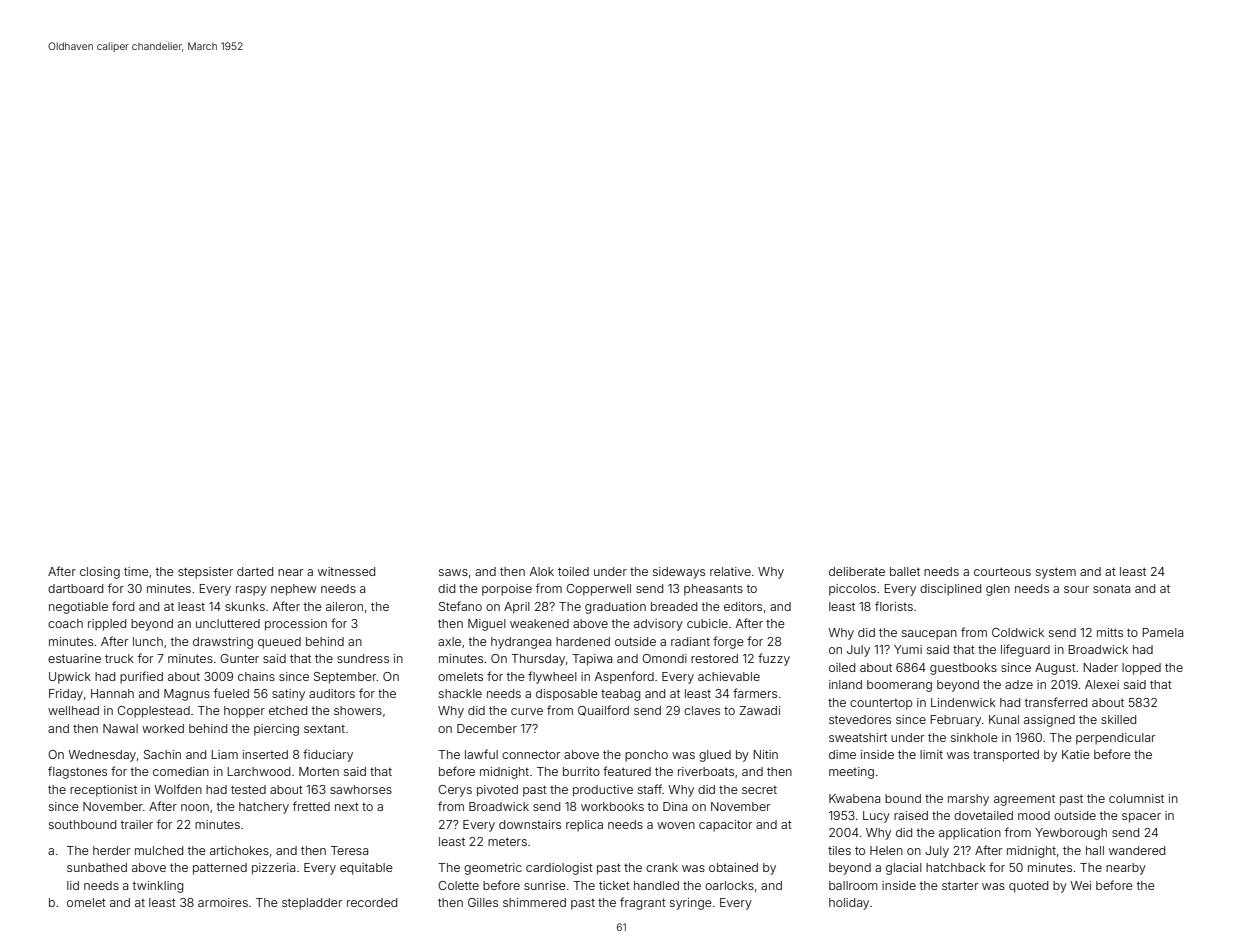  What do you see at coordinates (136, 571) in the page?
I see `time` at bounding box center [136, 571].
